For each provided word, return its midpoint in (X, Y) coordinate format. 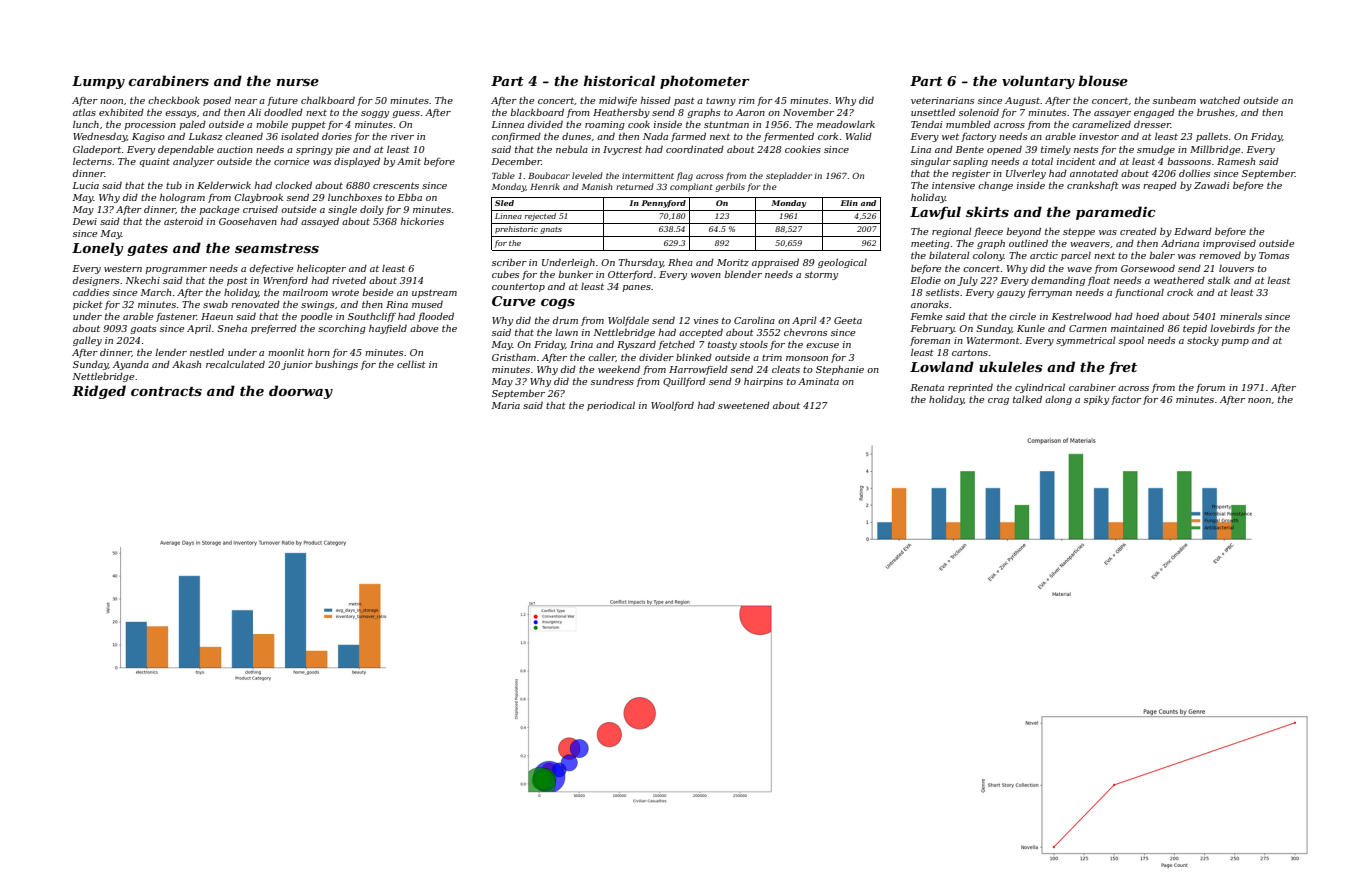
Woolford (672, 406)
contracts (166, 391)
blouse (1103, 80)
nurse (298, 82)
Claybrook (258, 198)
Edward (1193, 231)
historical (619, 80)
